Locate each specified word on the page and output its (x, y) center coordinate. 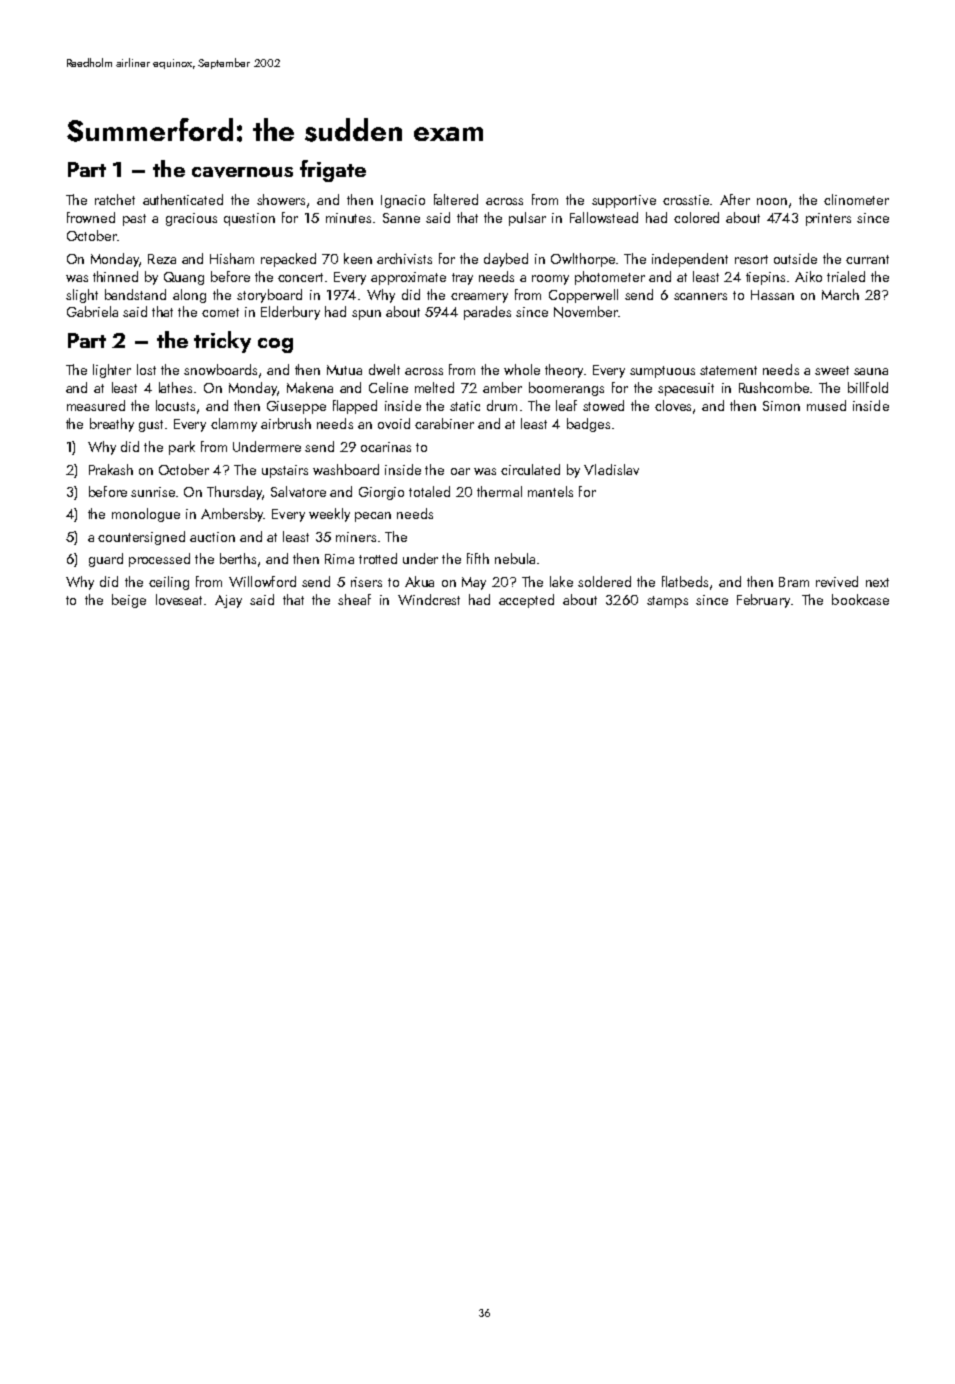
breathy (112, 425)
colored (696, 217)
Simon (781, 406)
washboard (346, 469)
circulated (530, 469)
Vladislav (611, 469)
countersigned (141, 538)
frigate (333, 171)
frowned (91, 217)
